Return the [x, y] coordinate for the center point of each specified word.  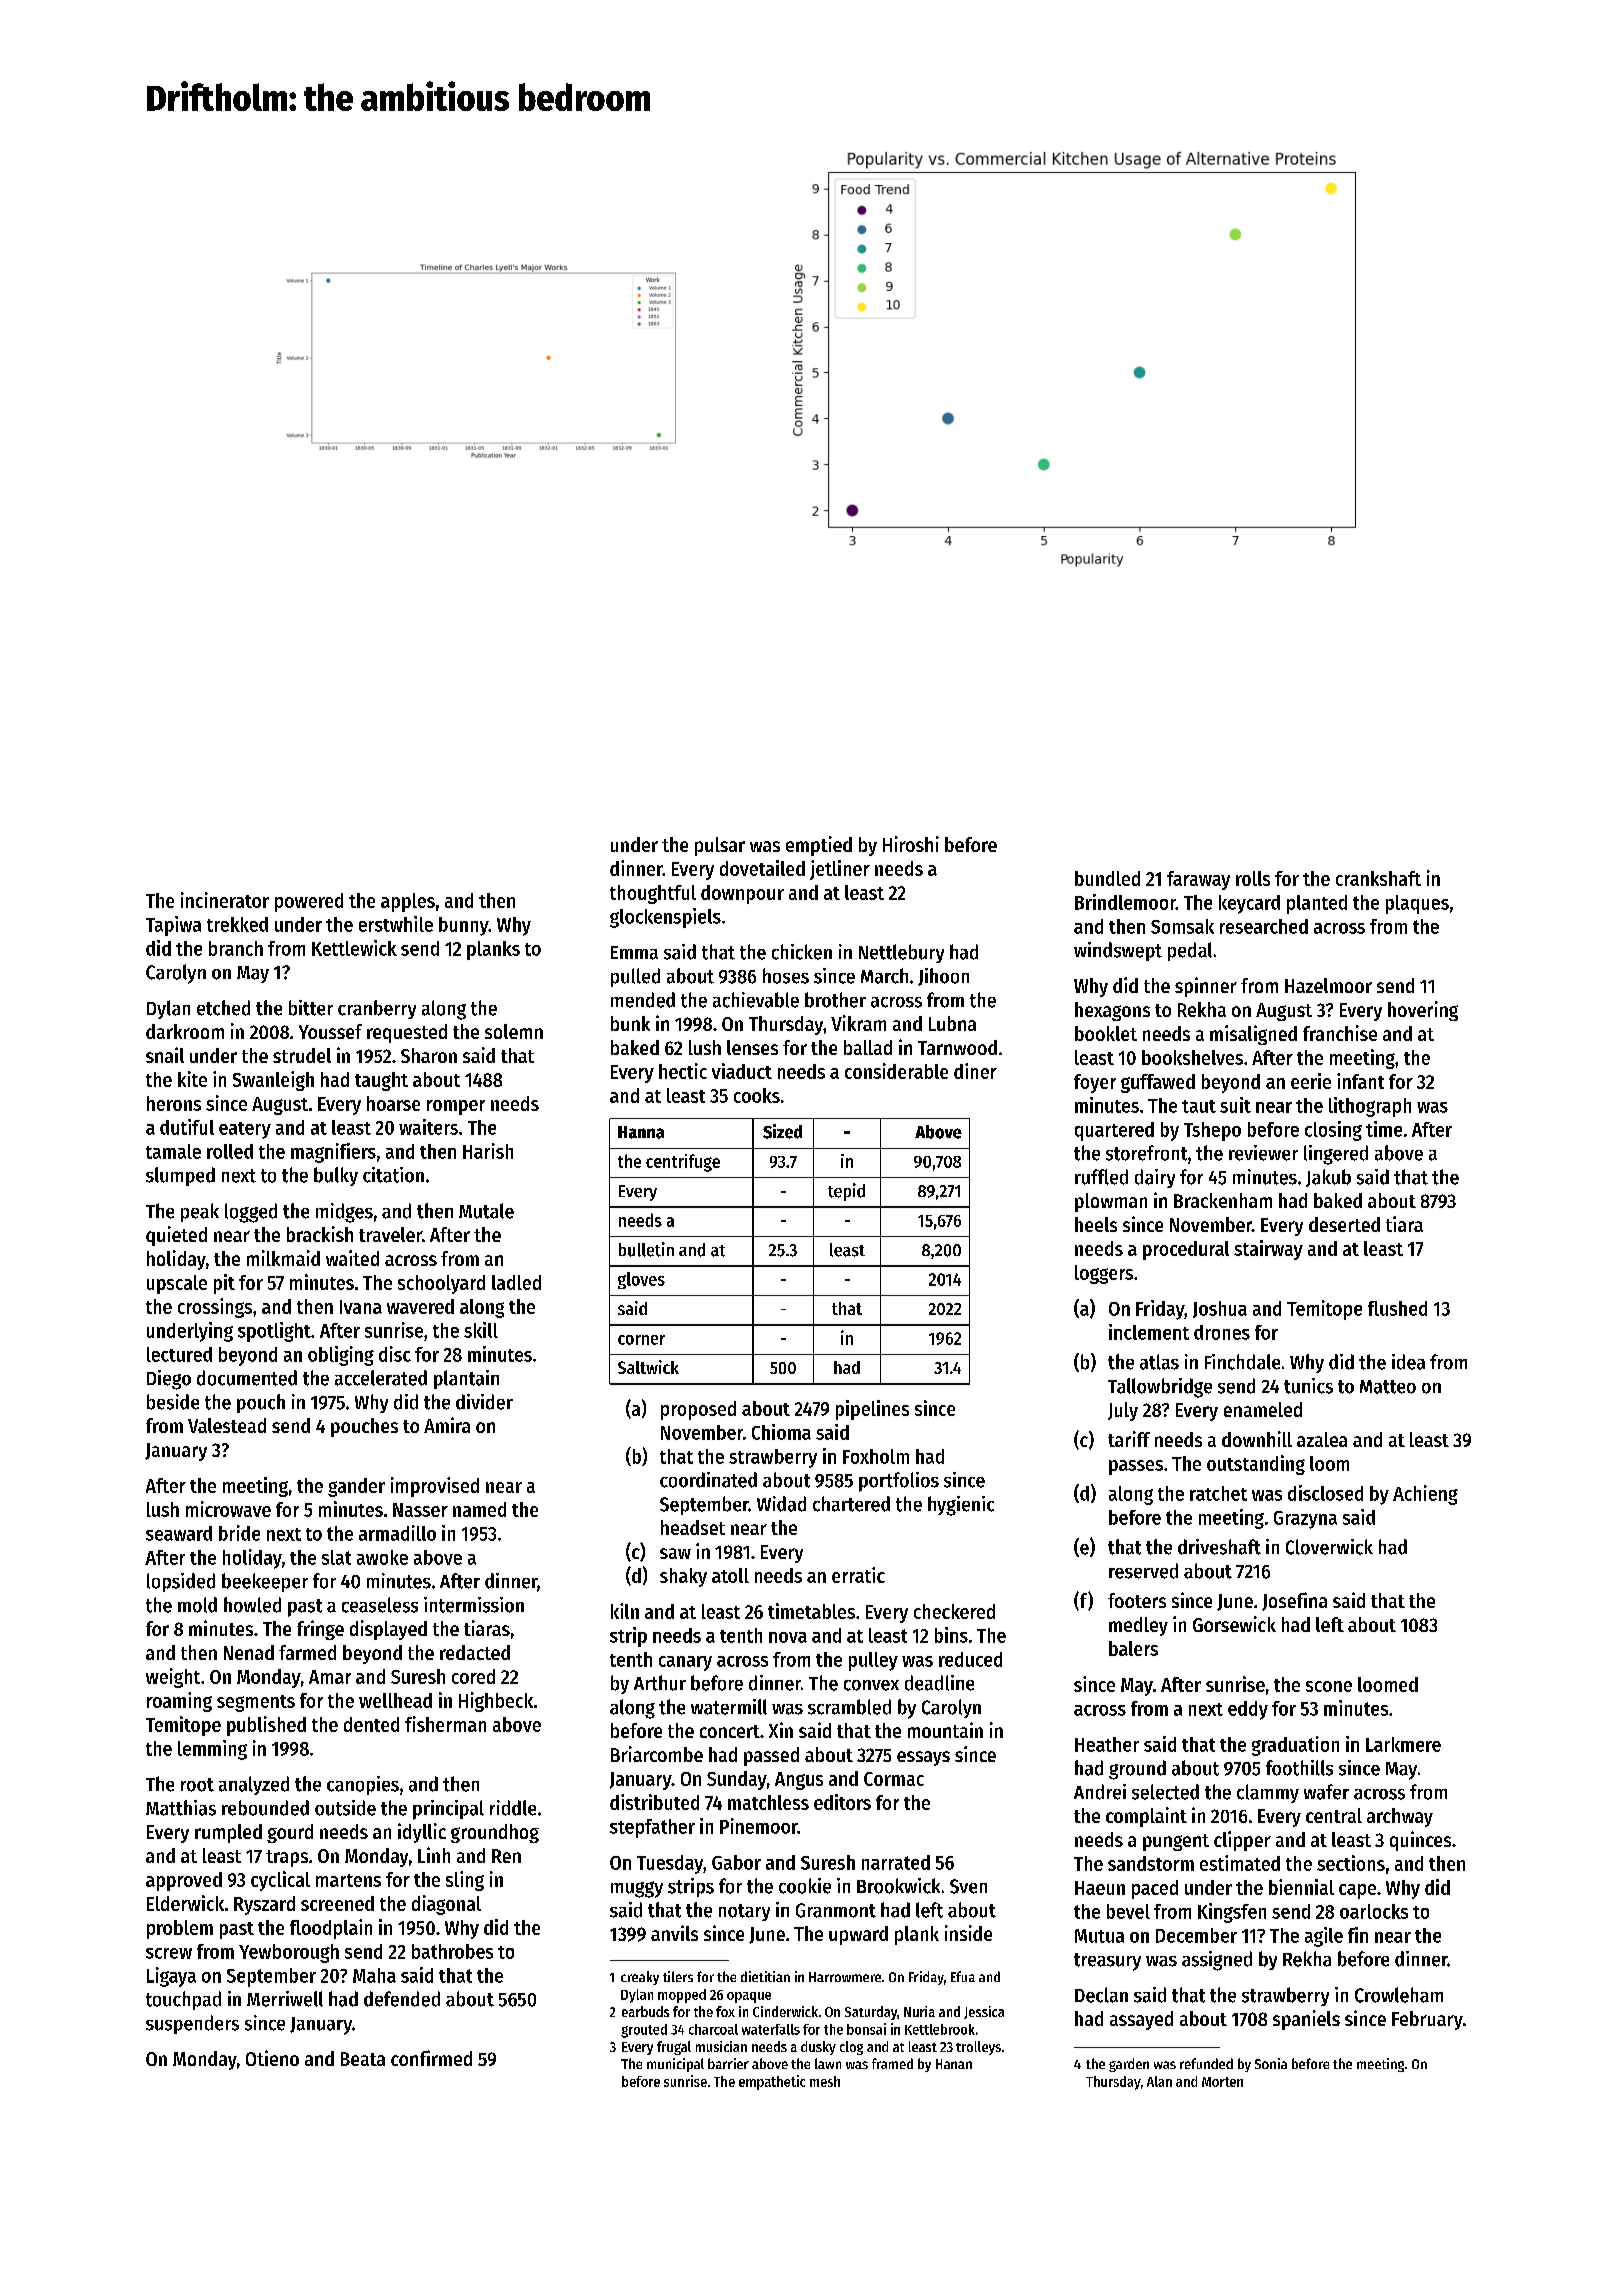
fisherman [445, 1724]
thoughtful [653, 894]
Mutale [486, 1211]
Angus [799, 1781]
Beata [363, 2059]
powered [309, 902]
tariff [1129, 1439]
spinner [1206, 987]
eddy [1248, 1710]
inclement [1149, 1332]
